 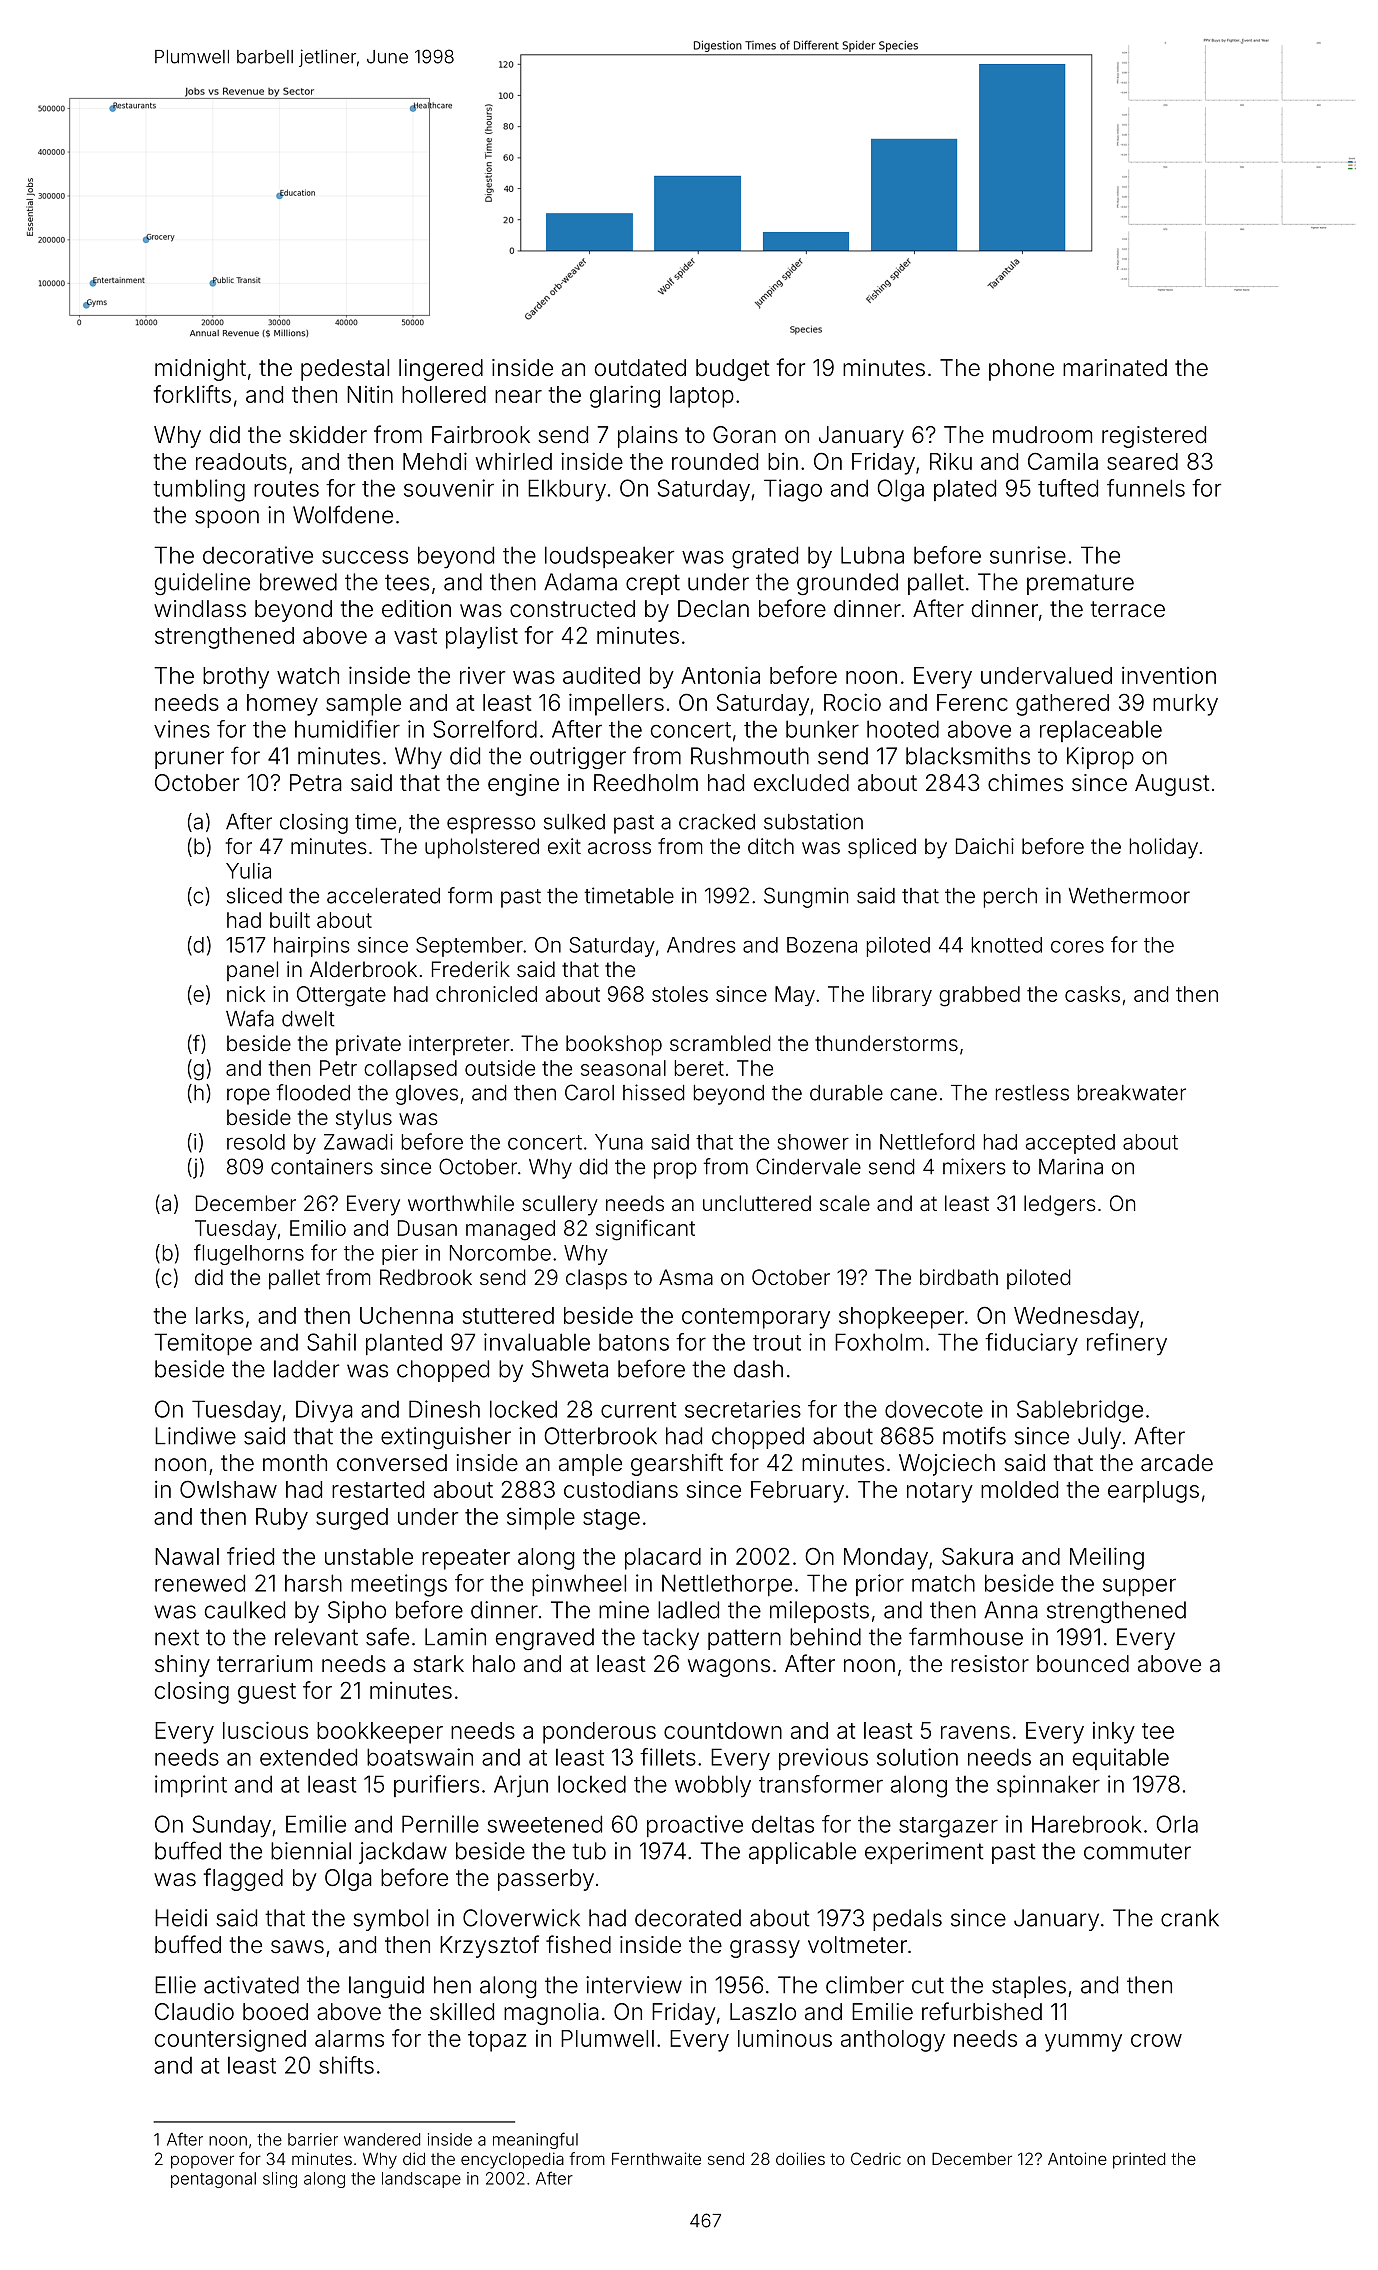 I want to click on Lindiwe, so click(x=195, y=1436).
